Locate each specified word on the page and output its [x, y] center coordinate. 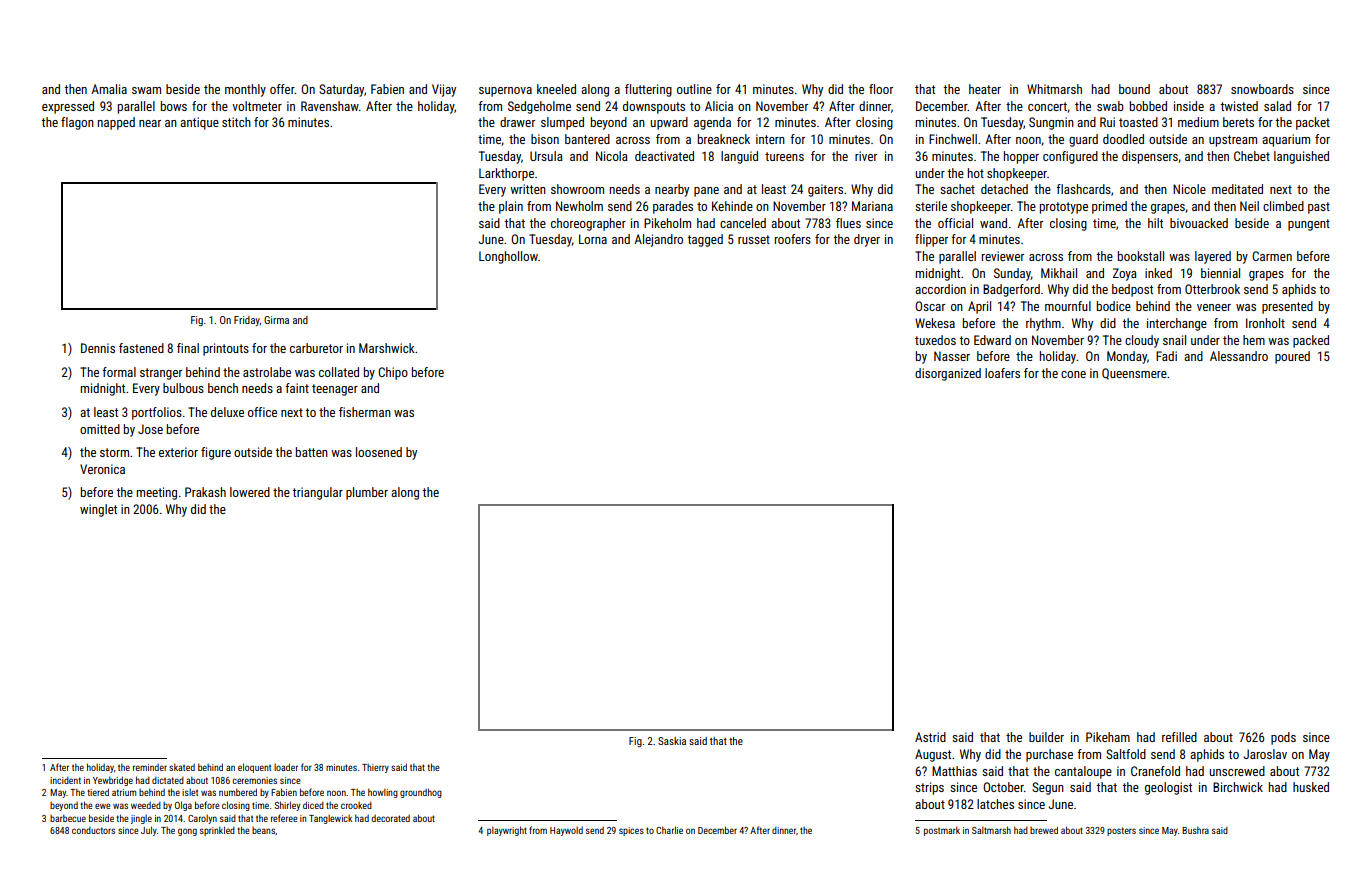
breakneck [724, 139]
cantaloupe [1083, 772]
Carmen [1272, 256]
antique [199, 123]
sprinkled [217, 831]
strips [929, 788]
